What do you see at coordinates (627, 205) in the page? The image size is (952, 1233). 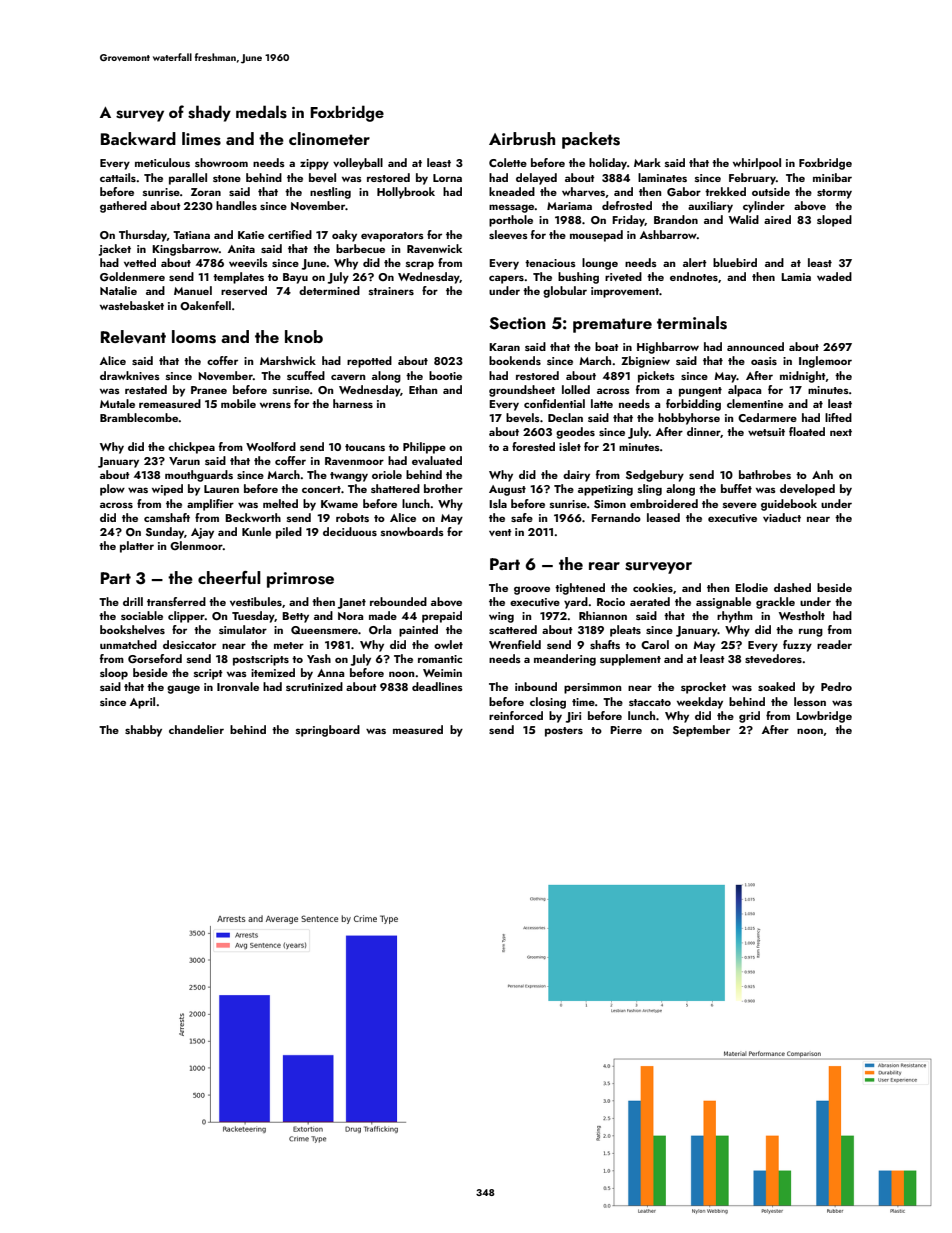 I see `defrosted` at bounding box center [627, 205].
